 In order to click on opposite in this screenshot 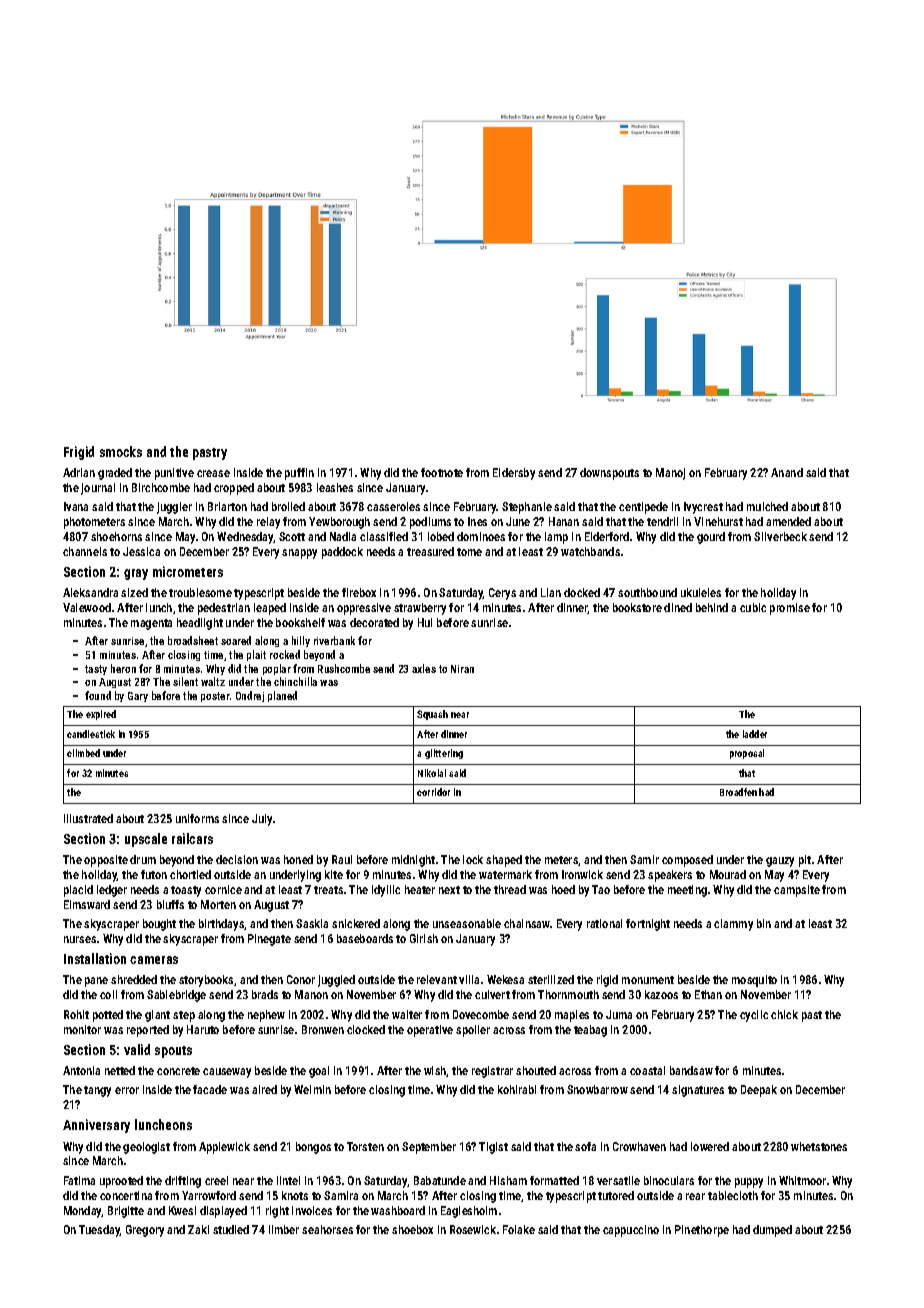, I will do `click(106, 861)`.
